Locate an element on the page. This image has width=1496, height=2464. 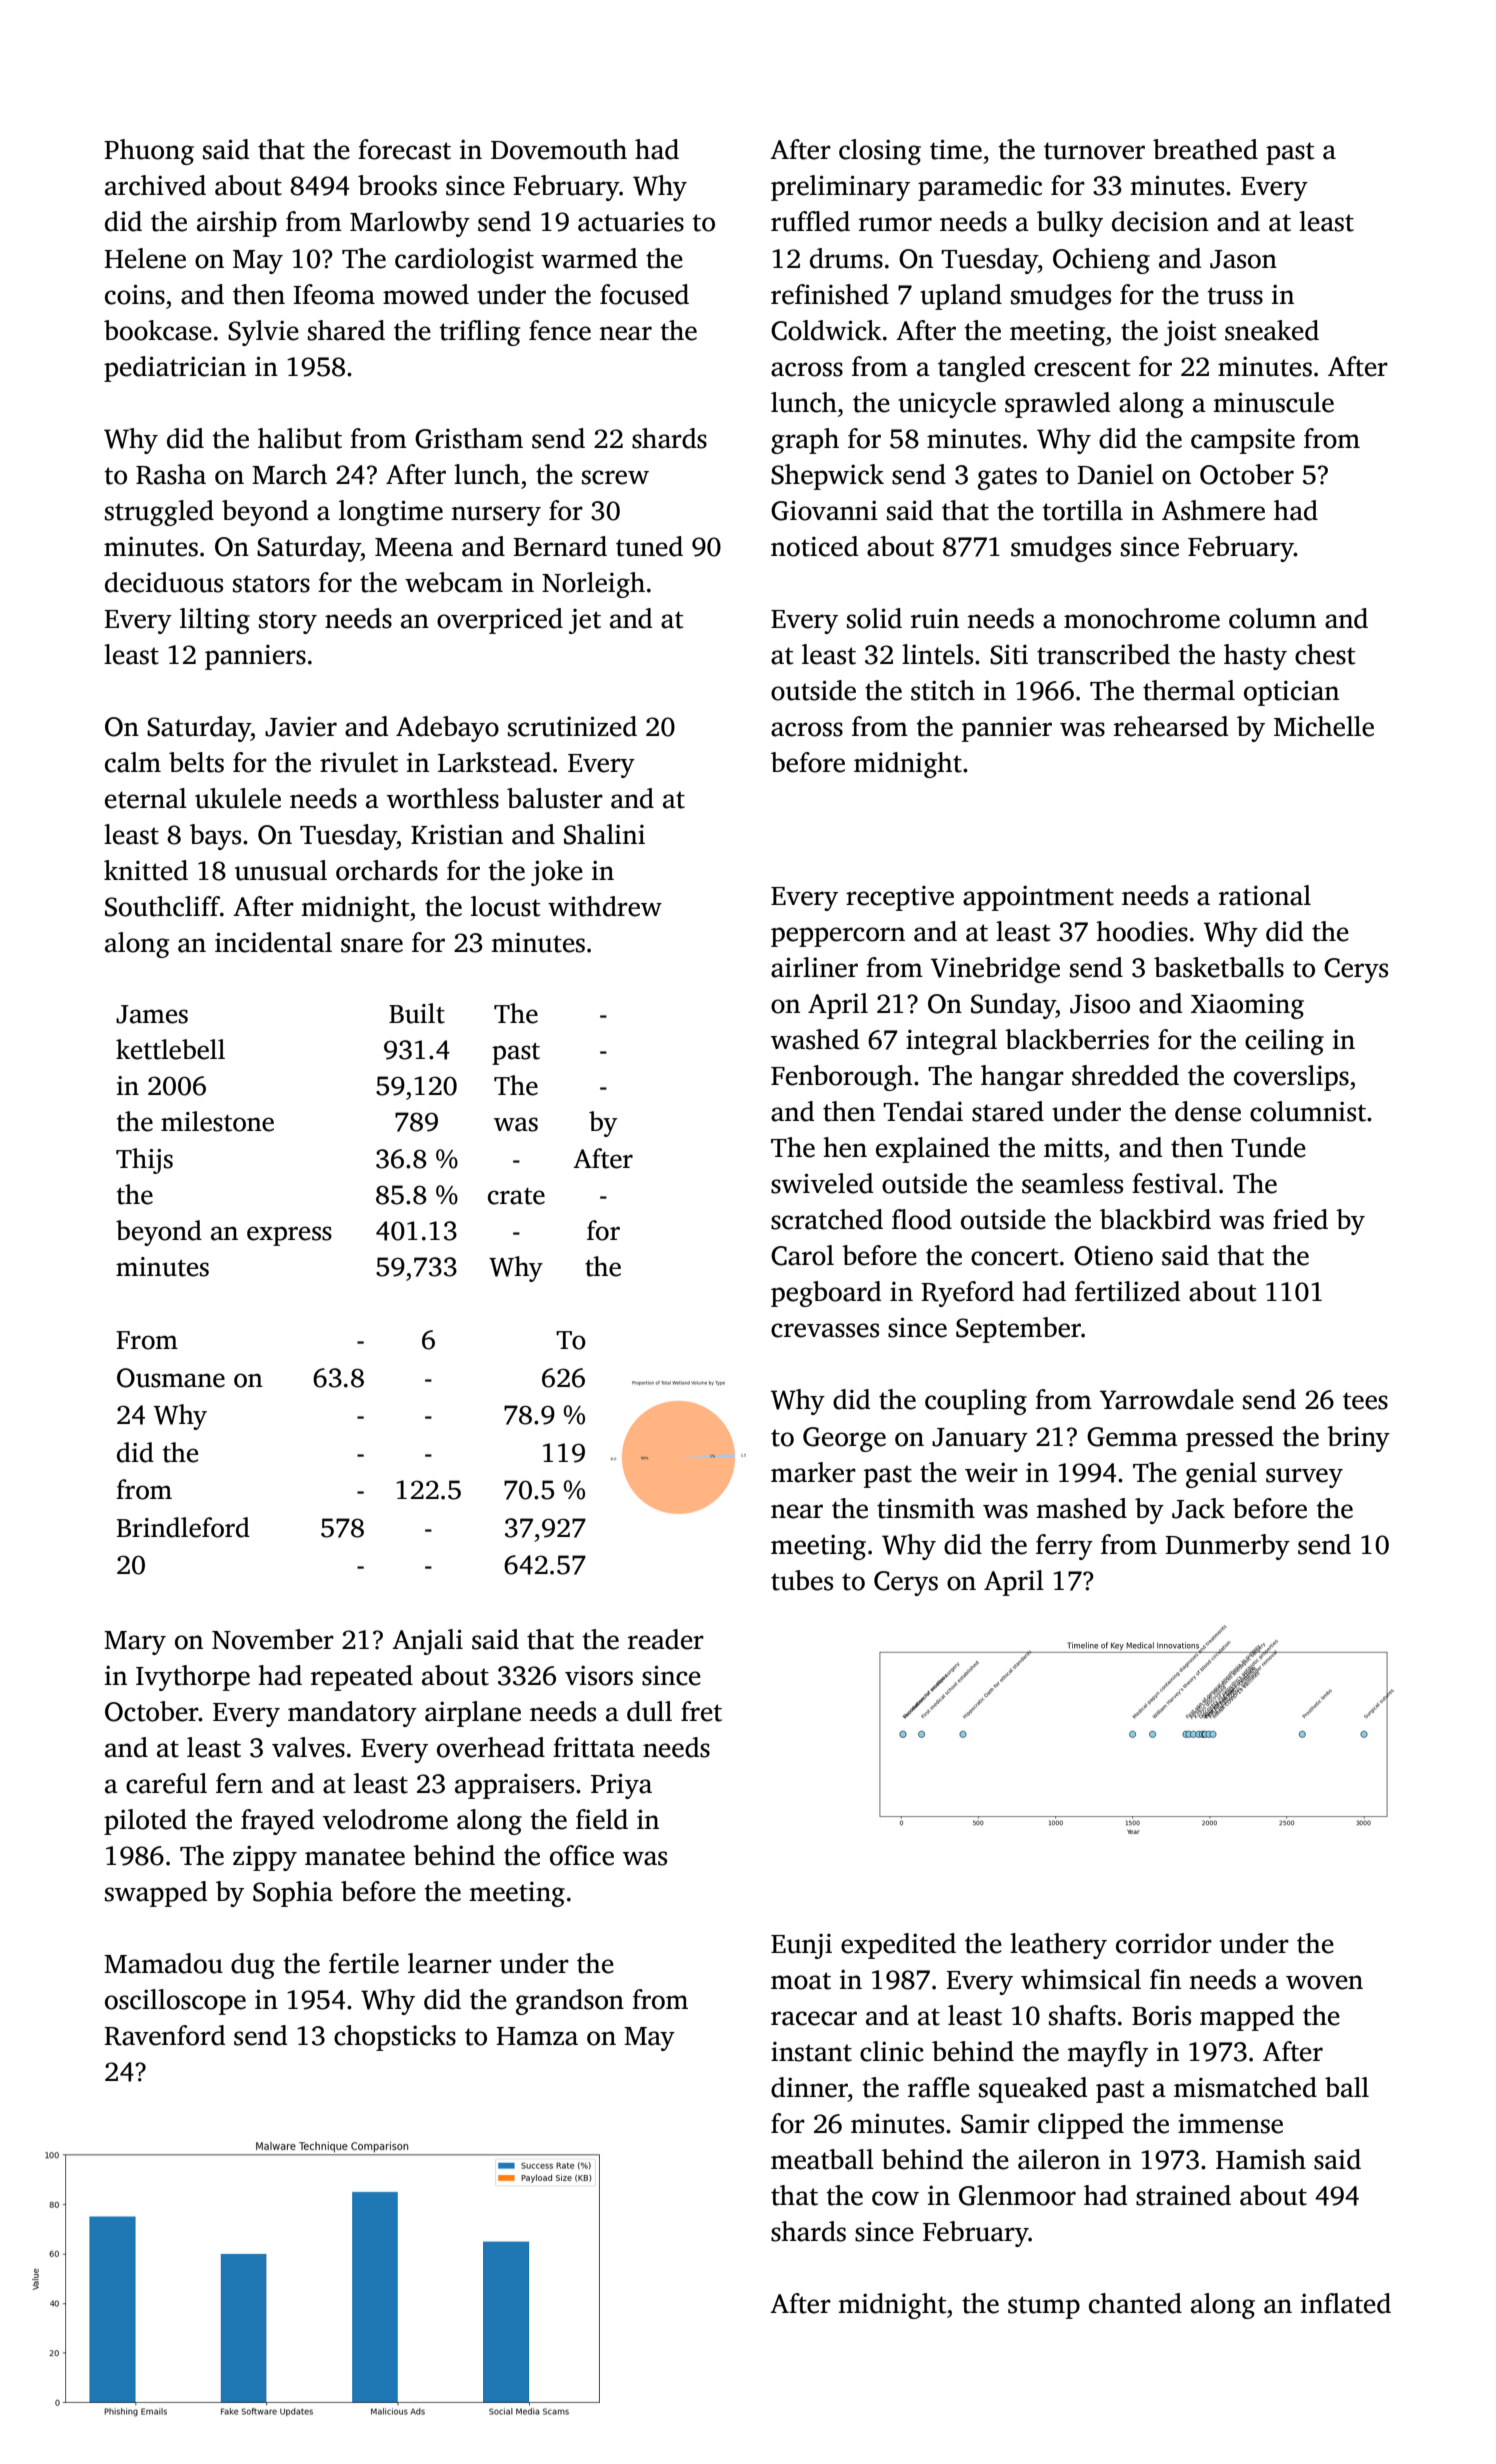
Ochieng is located at coordinates (1101, 261).
